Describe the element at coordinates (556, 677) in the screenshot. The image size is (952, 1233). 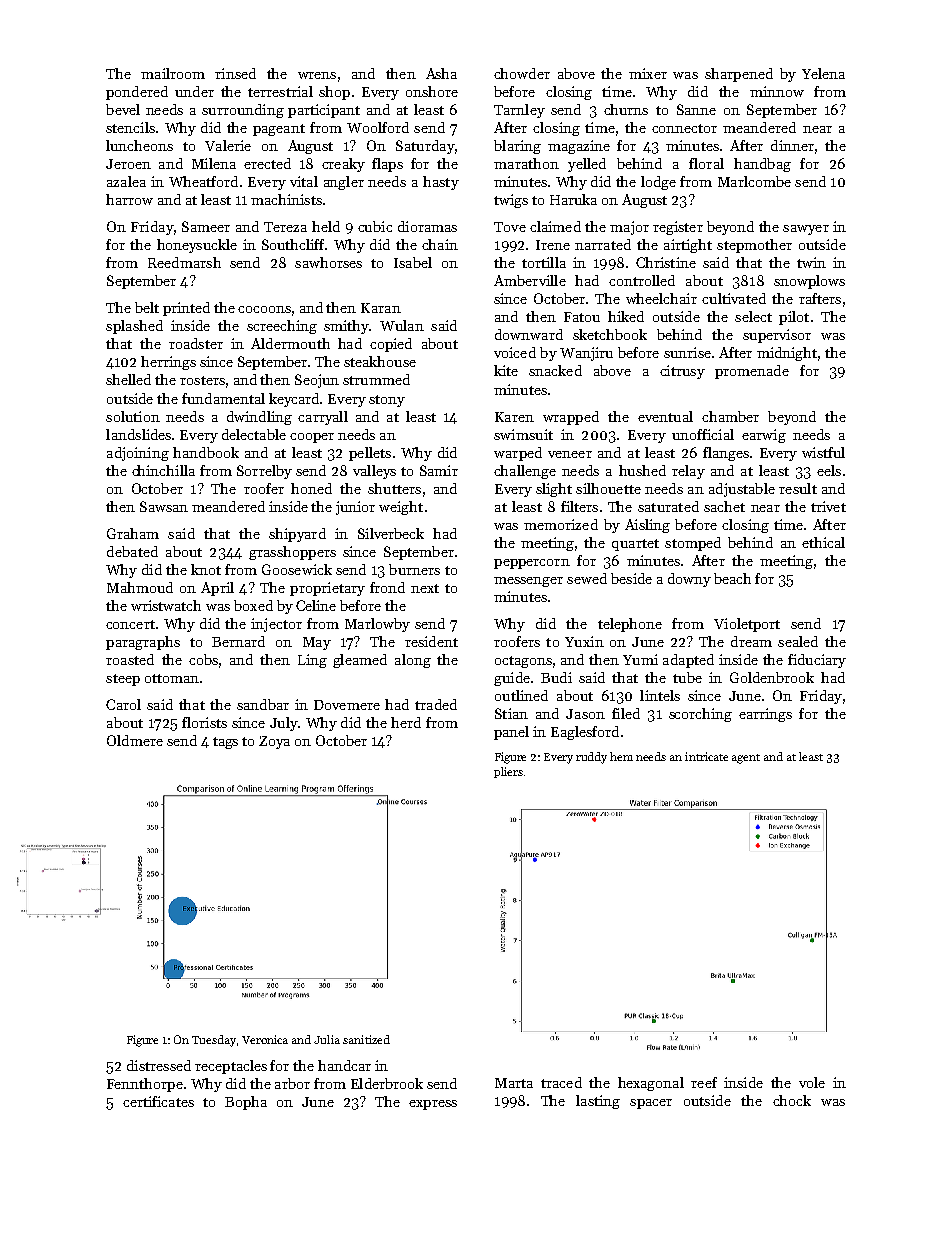
I see `Budi` at that location.
